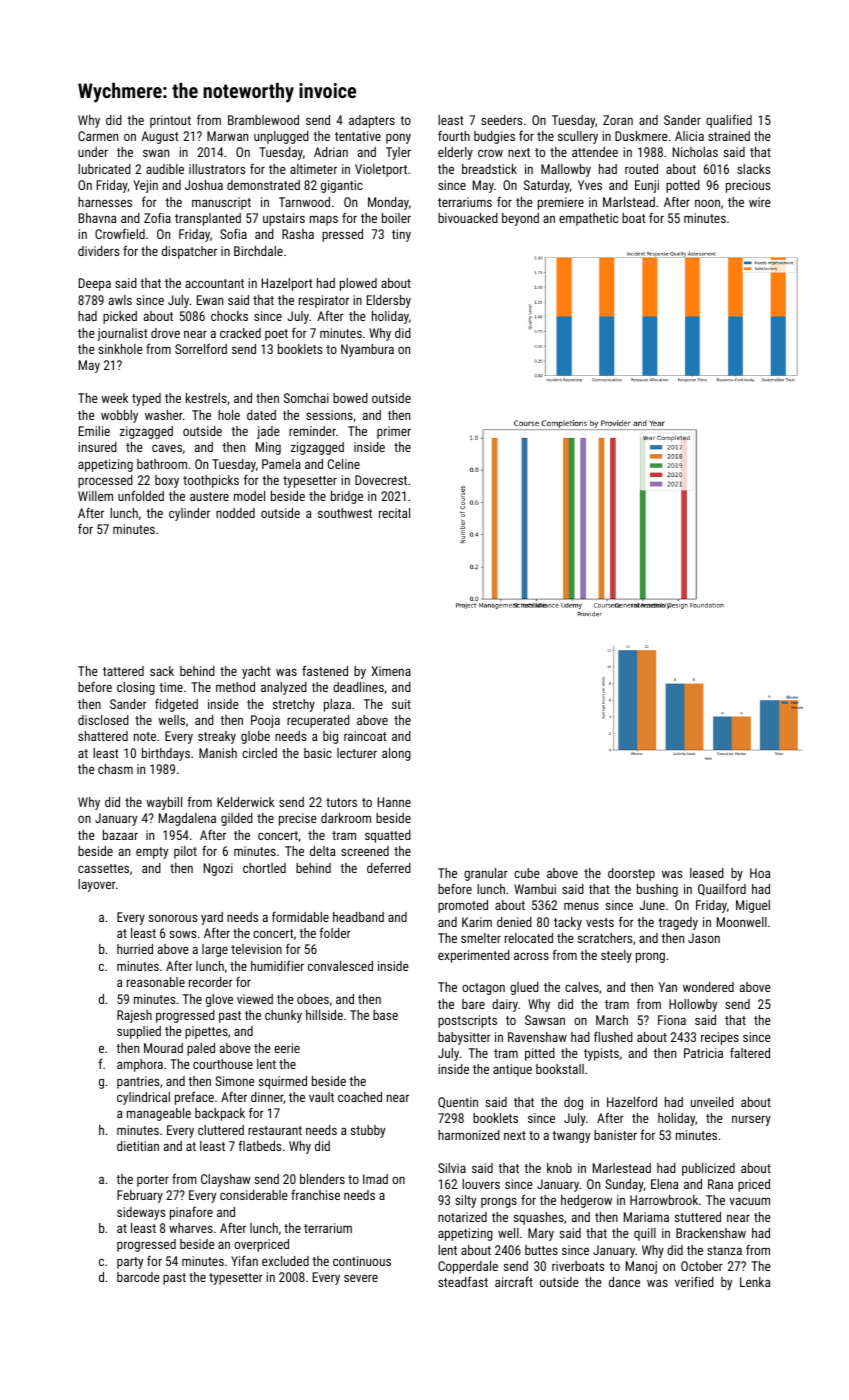  Describe the element at coordinates (707, 873) in the screenshot. I see `leased` at that location.
